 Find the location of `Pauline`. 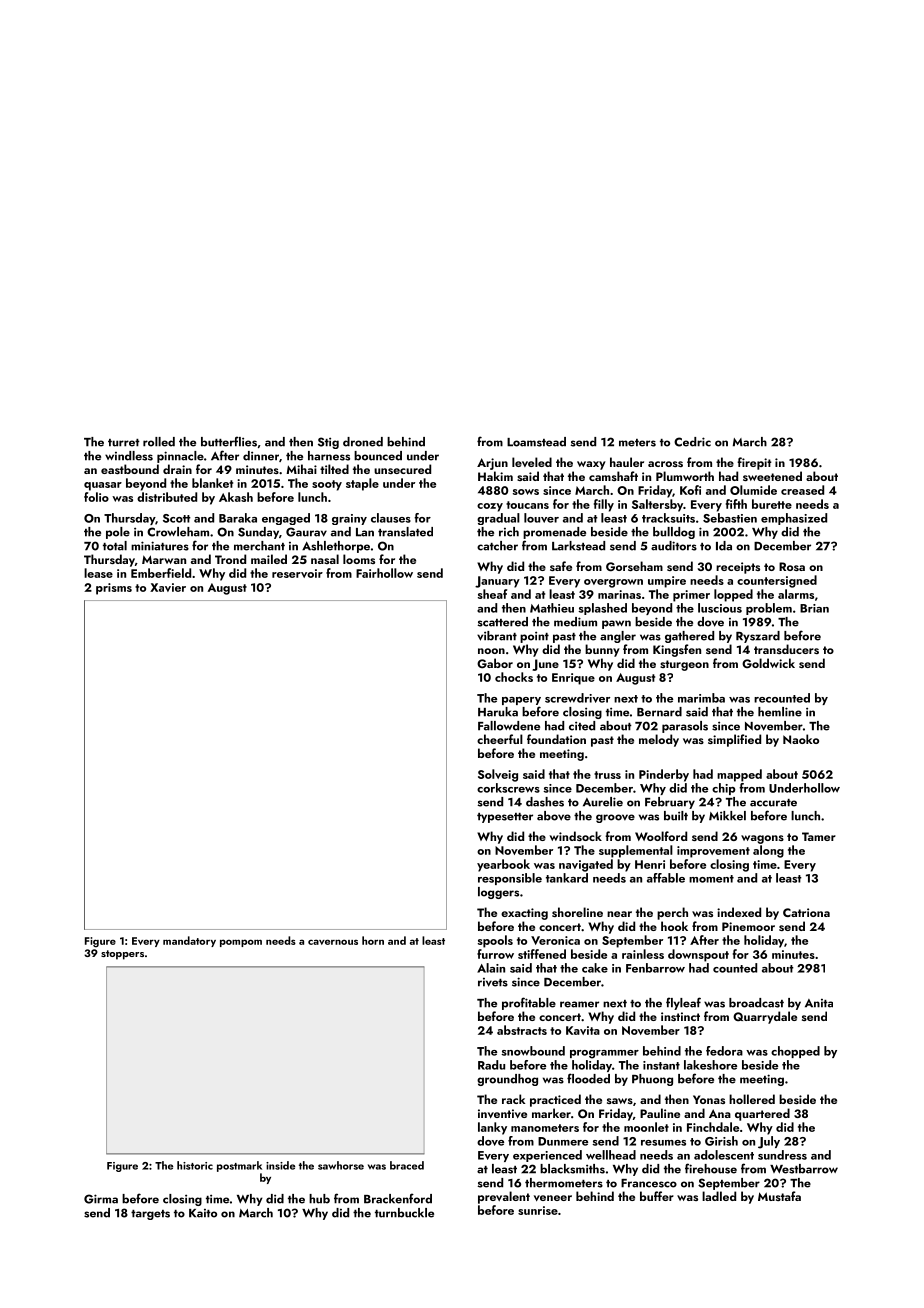

Pauline is located at coordinates (660, 1113).
